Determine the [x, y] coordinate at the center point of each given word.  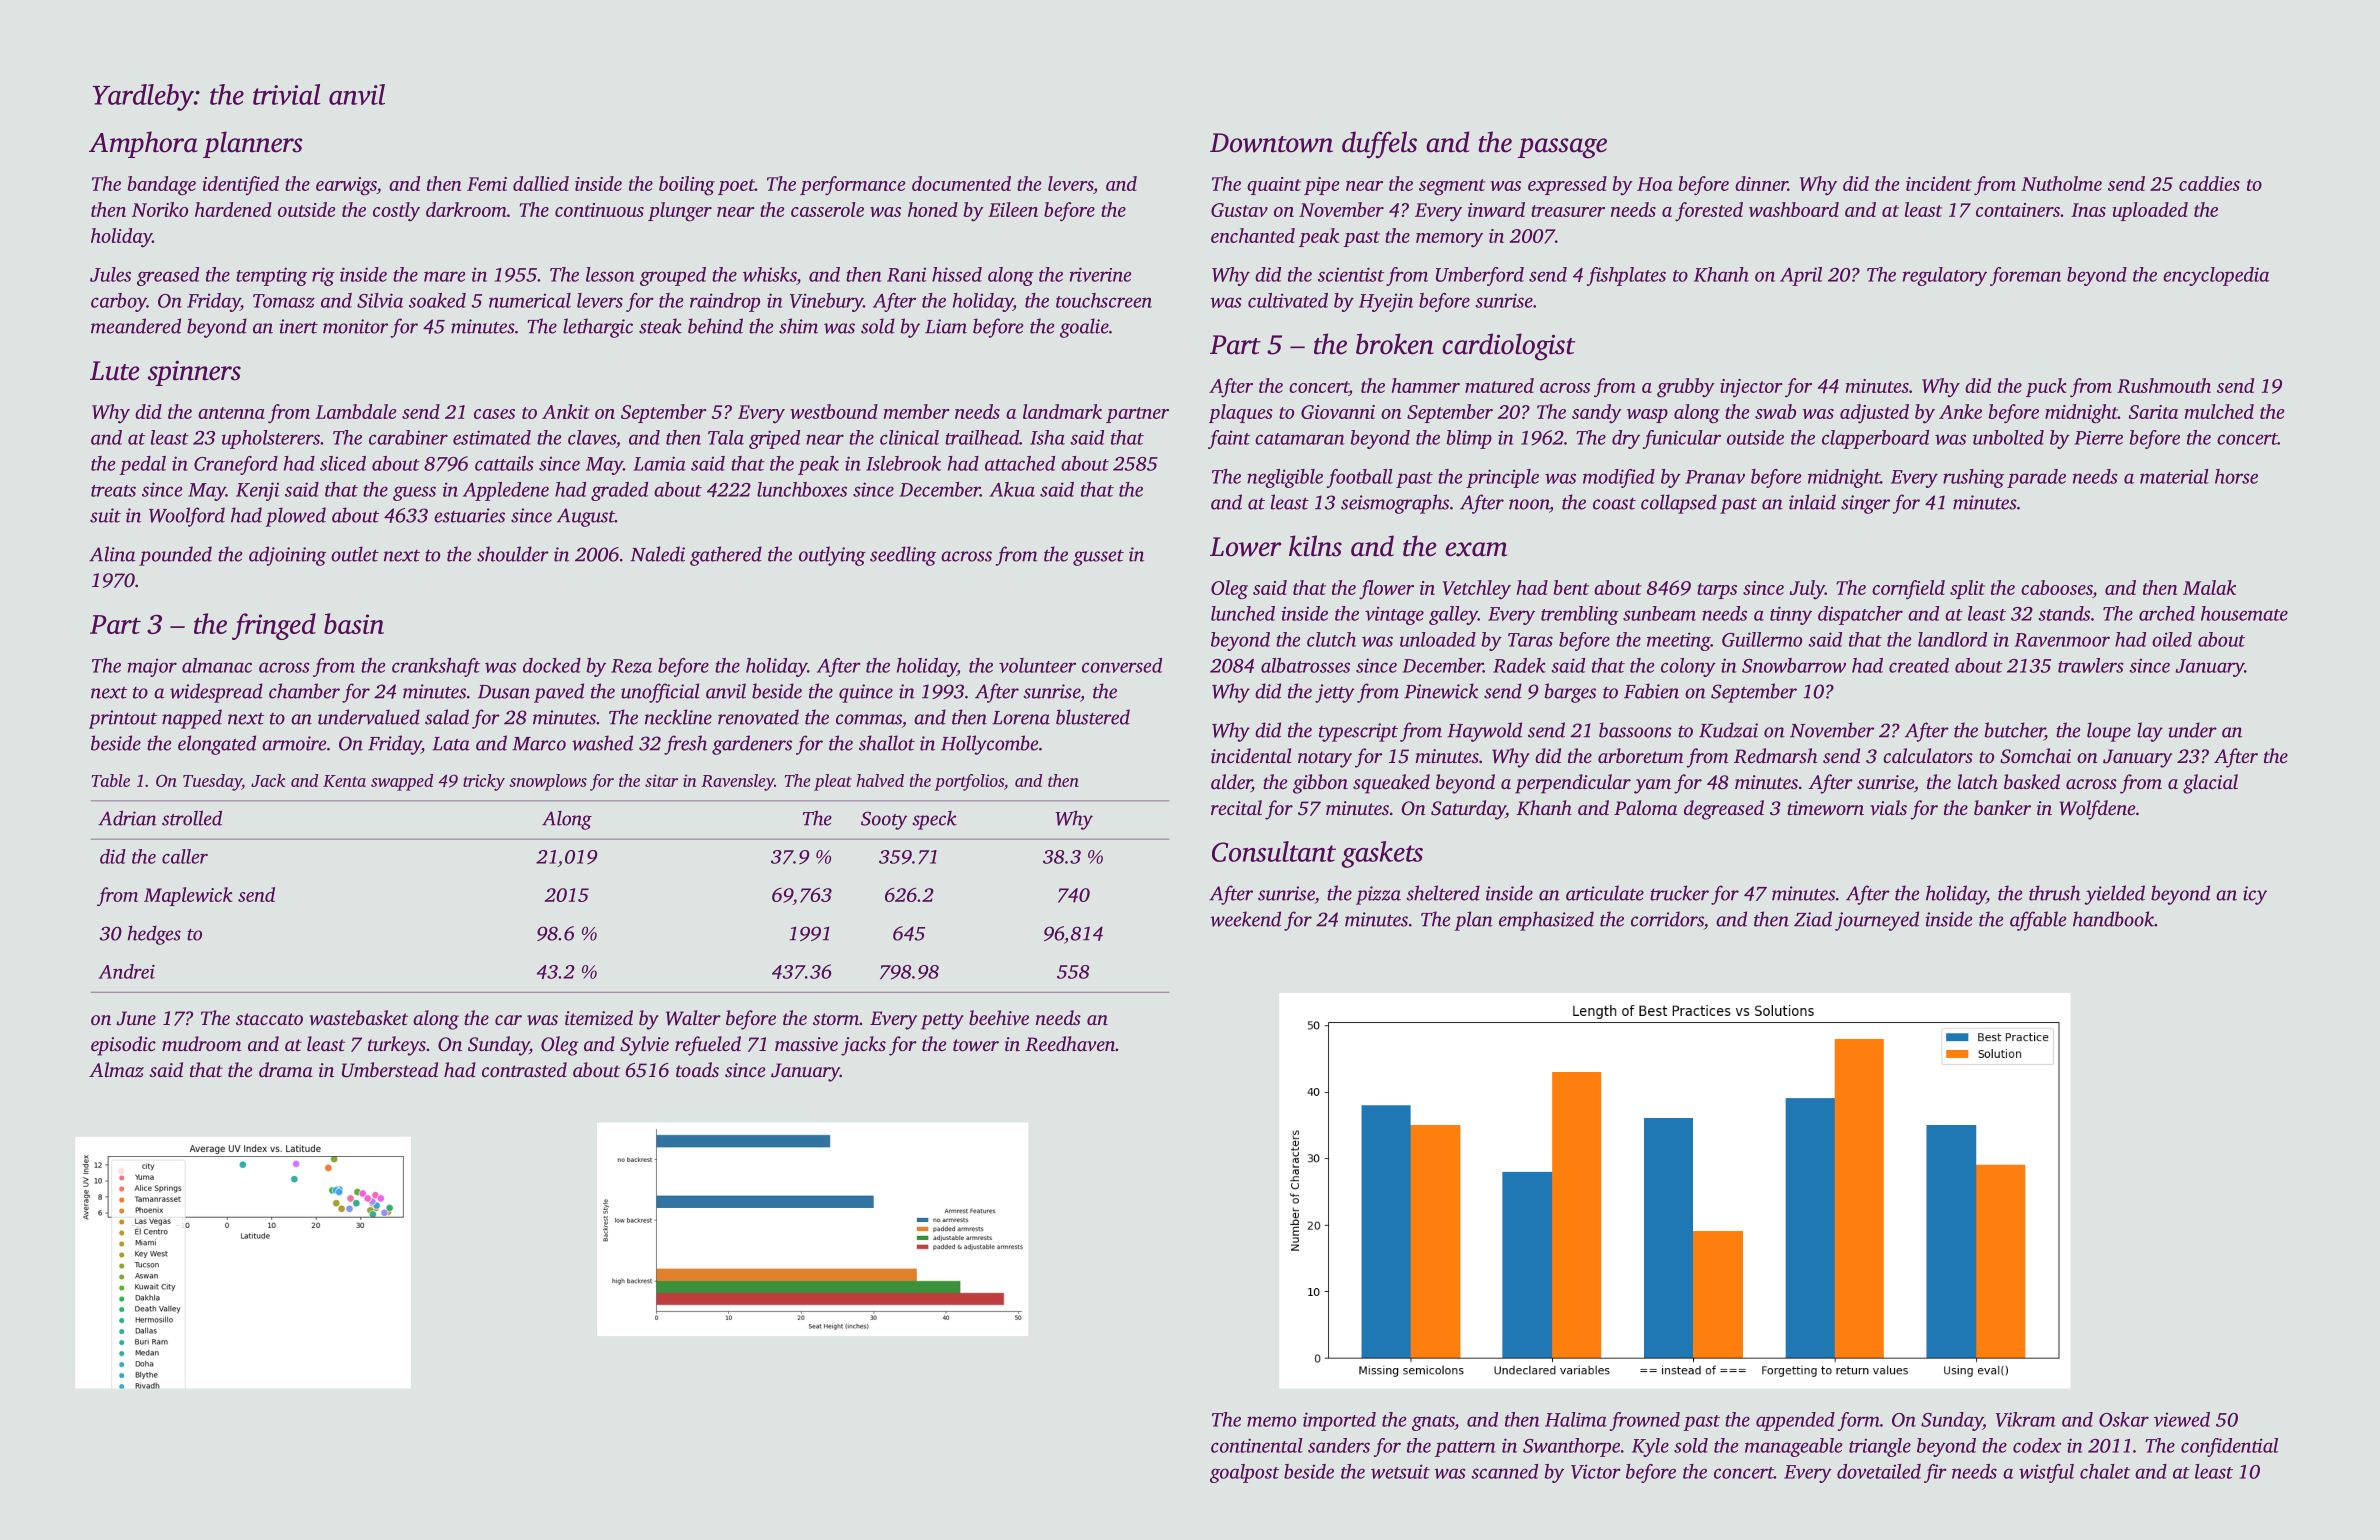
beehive [999, 1017]
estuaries [469, 515]
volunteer [1037, 665]
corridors [1667, 919]
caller [185, 856]
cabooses [2057, 587]
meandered [136, 326]
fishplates [1626, 276]
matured [1499, 385]
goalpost [1244, 1473]
